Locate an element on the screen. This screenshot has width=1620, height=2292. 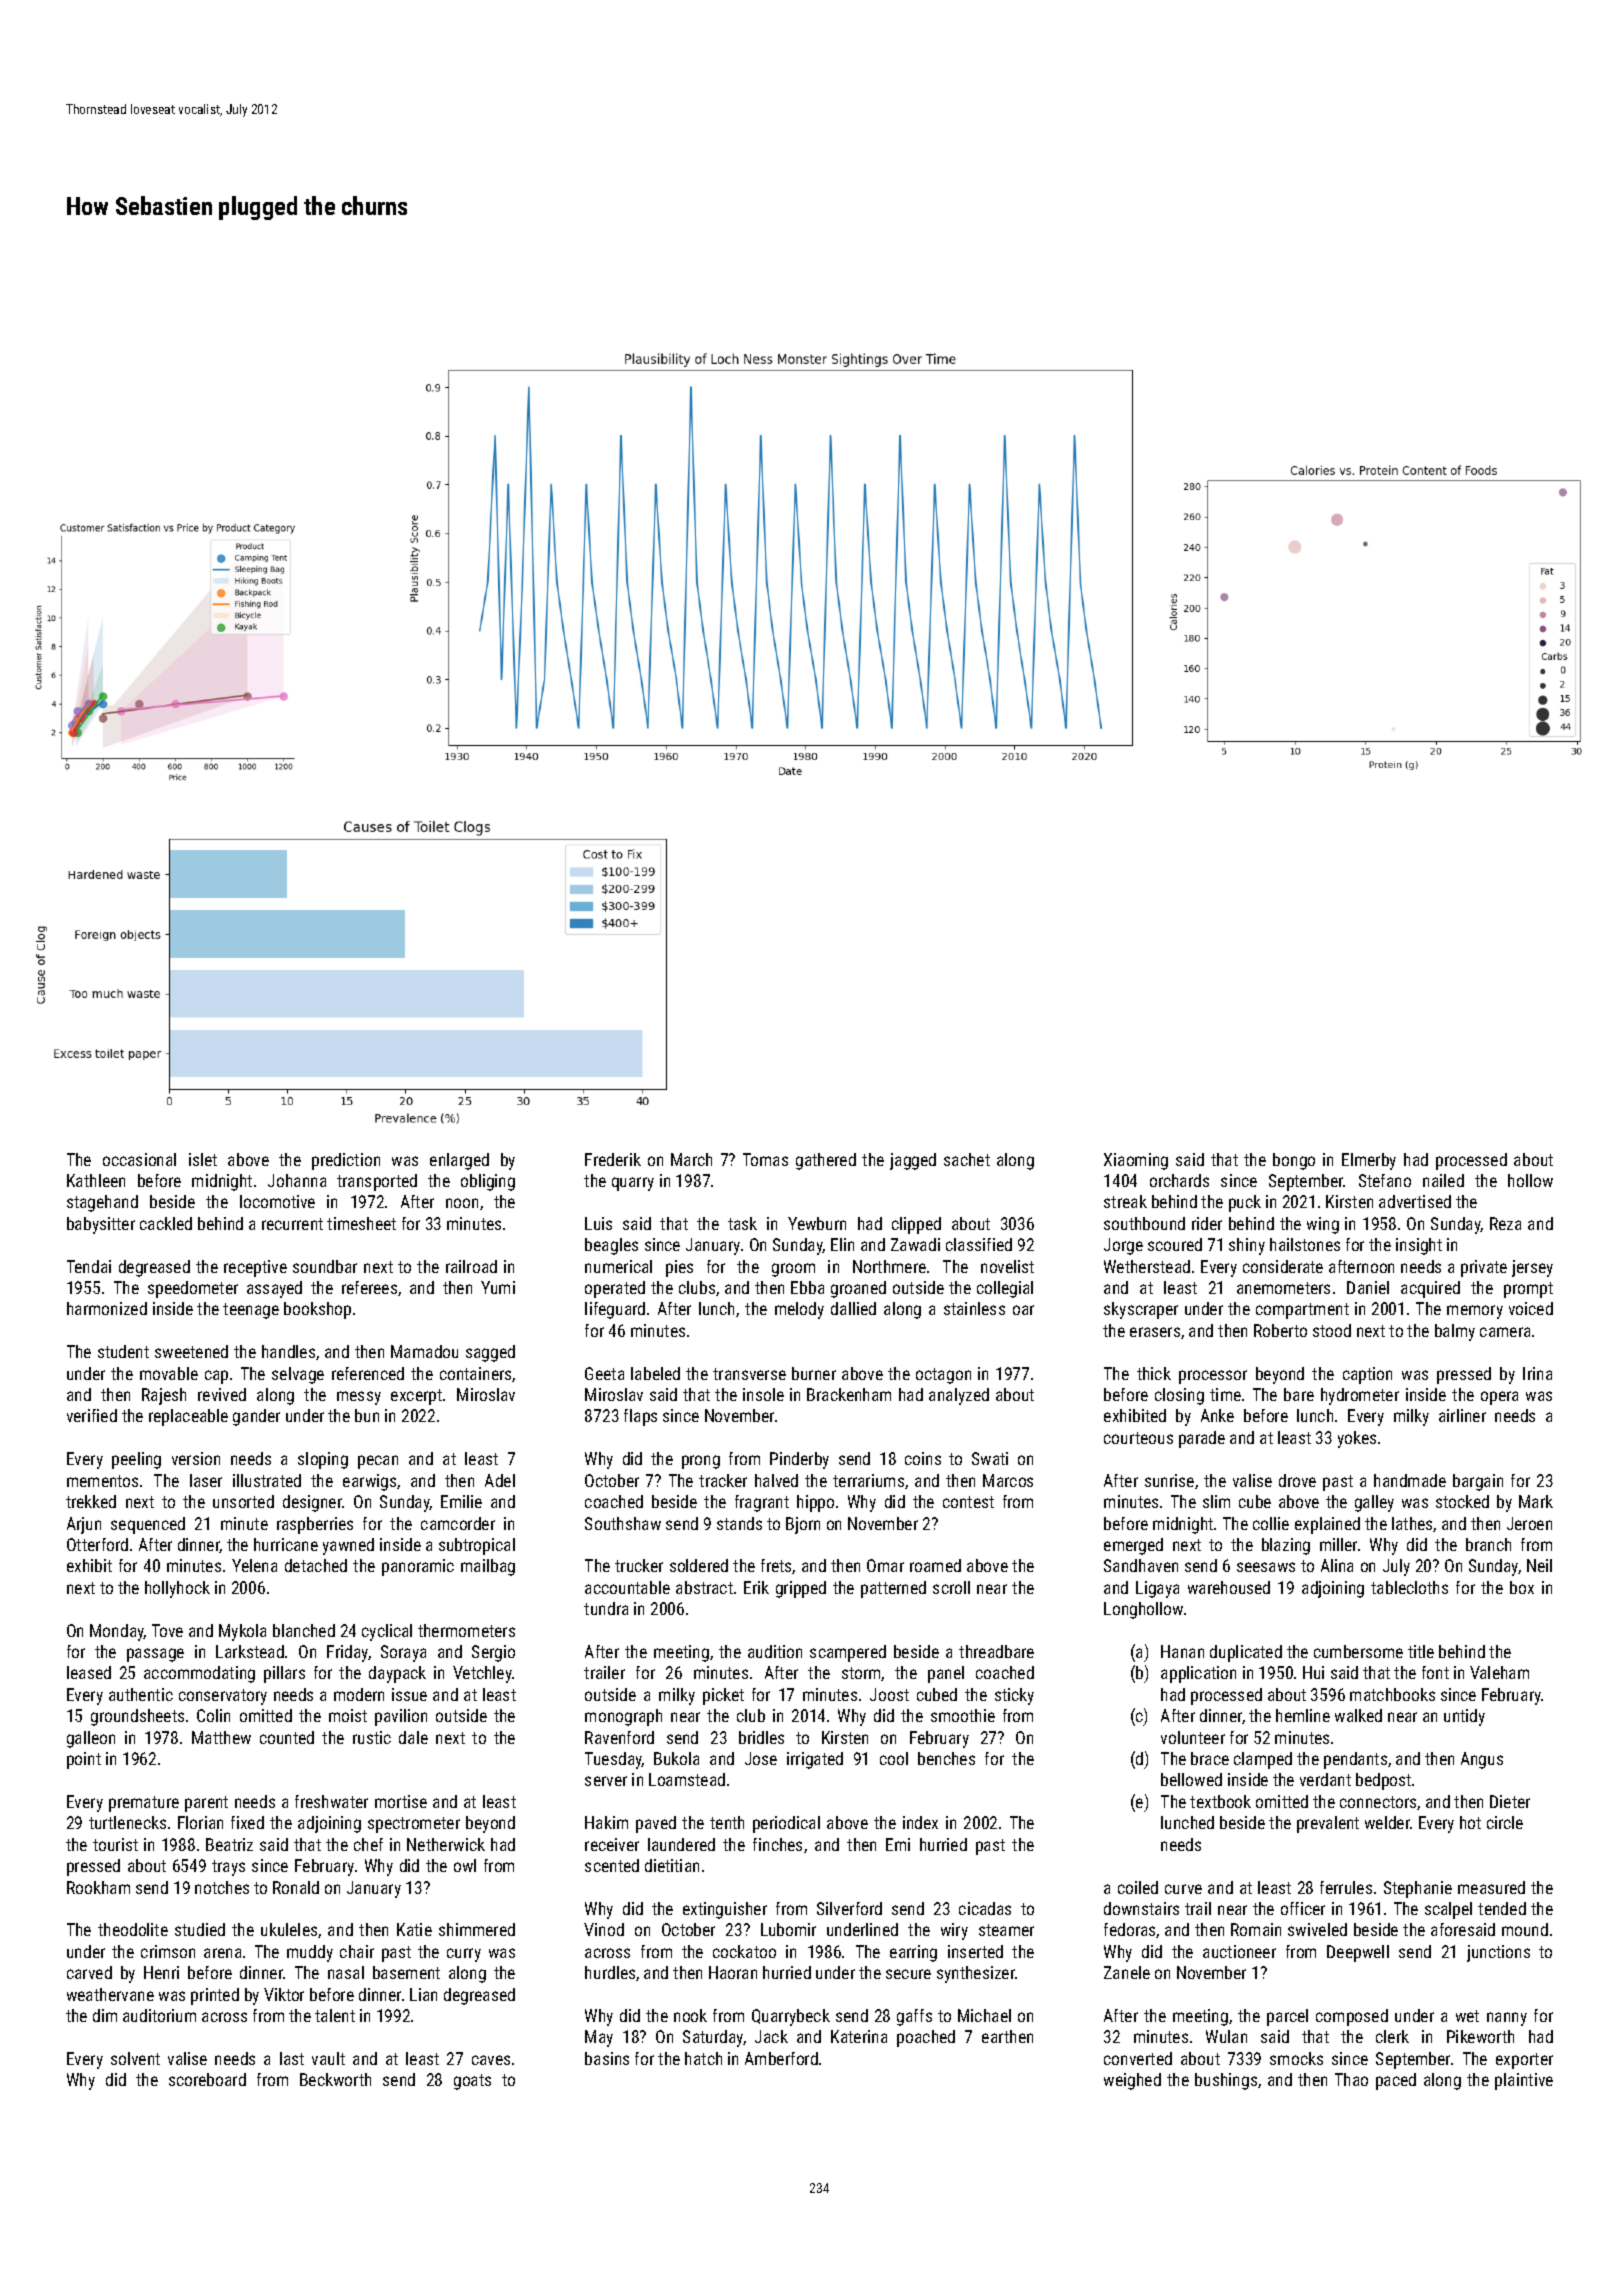
scented is located at coordinates (612, 1865).
